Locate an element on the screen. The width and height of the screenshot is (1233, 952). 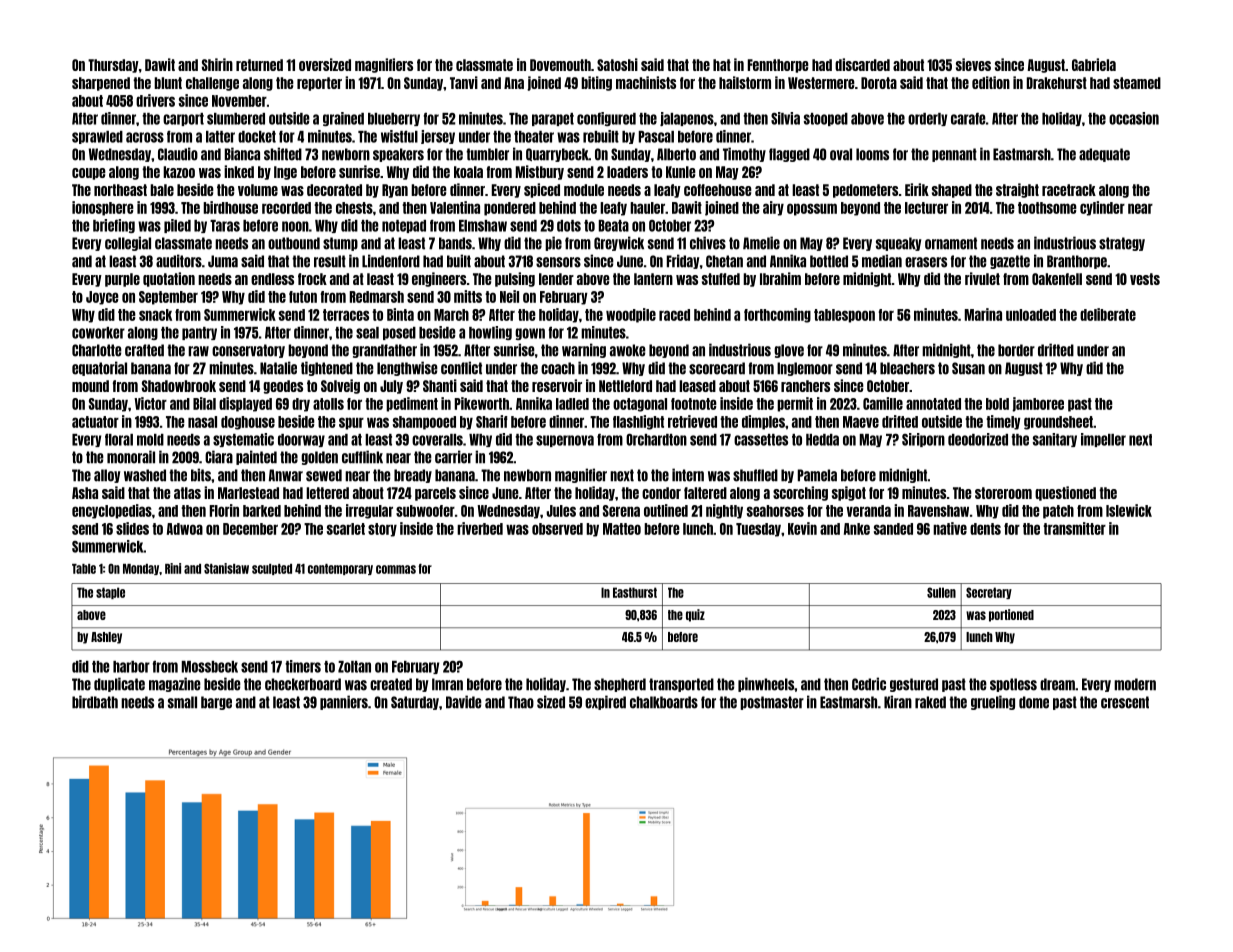
quiz is located at coordinates (695, 615).
